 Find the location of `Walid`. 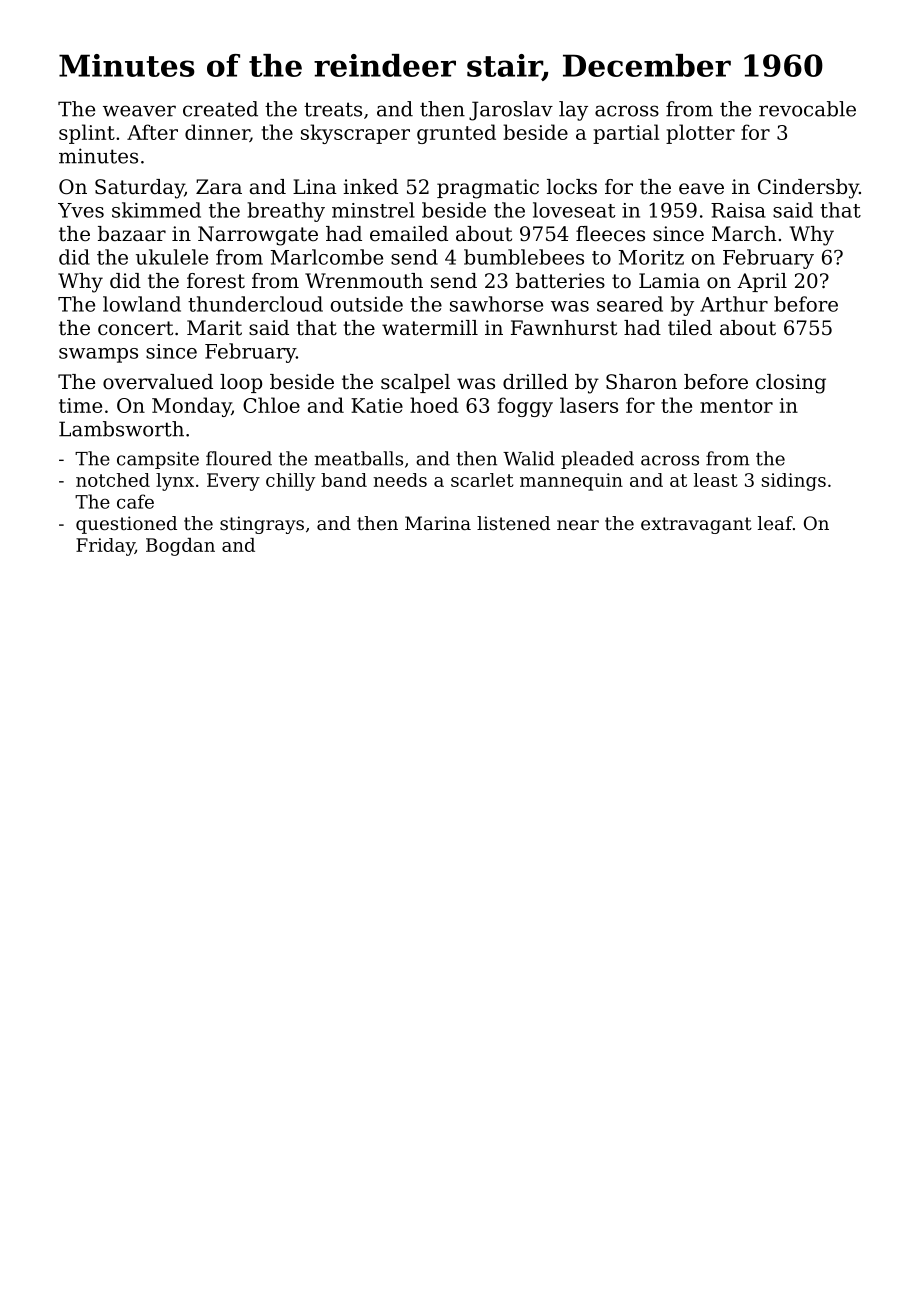

Walid is located at coordinates (529, 458).
